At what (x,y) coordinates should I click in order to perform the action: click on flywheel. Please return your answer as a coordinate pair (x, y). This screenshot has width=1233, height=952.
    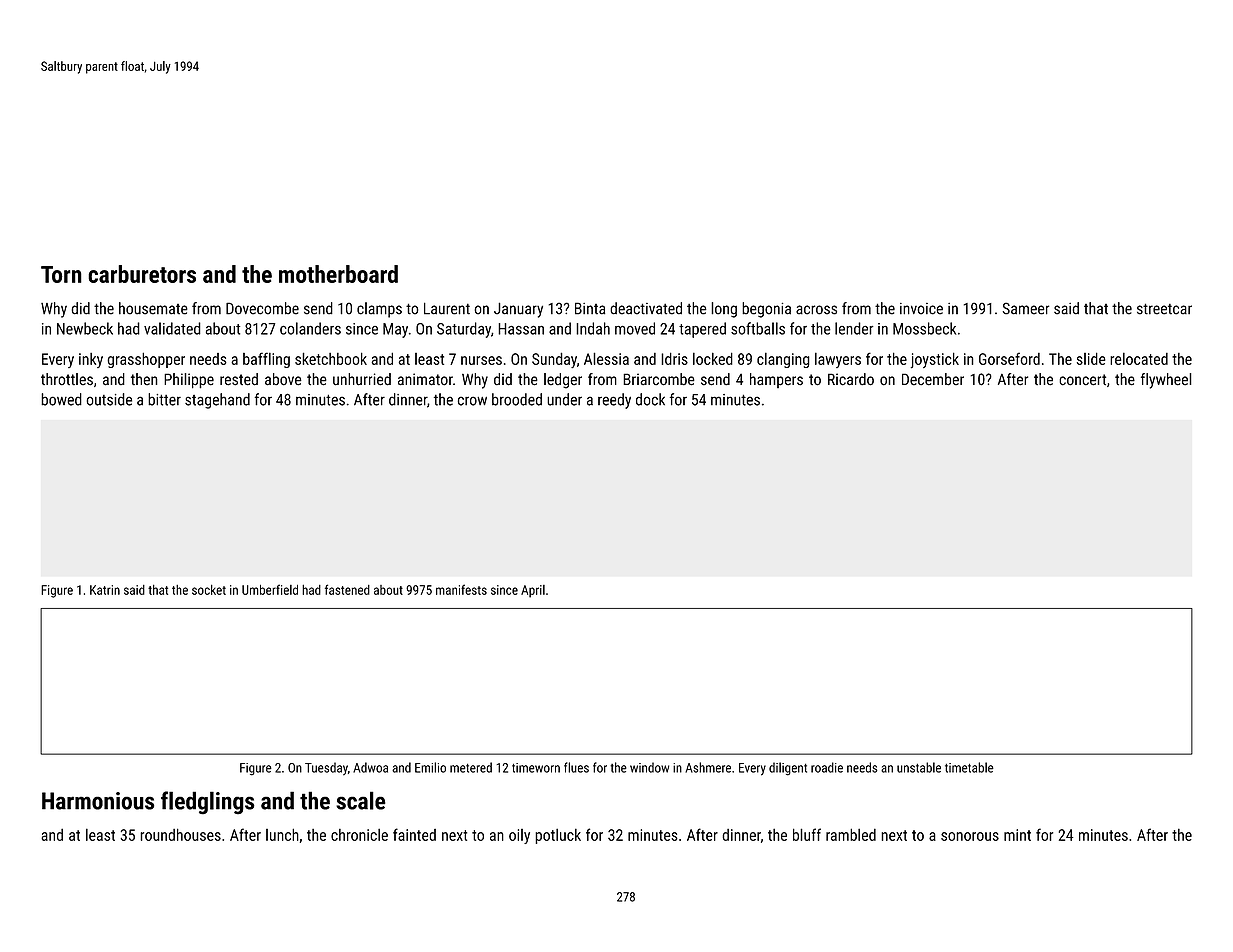
    Looking at the image, I should click on (1166, 381).
